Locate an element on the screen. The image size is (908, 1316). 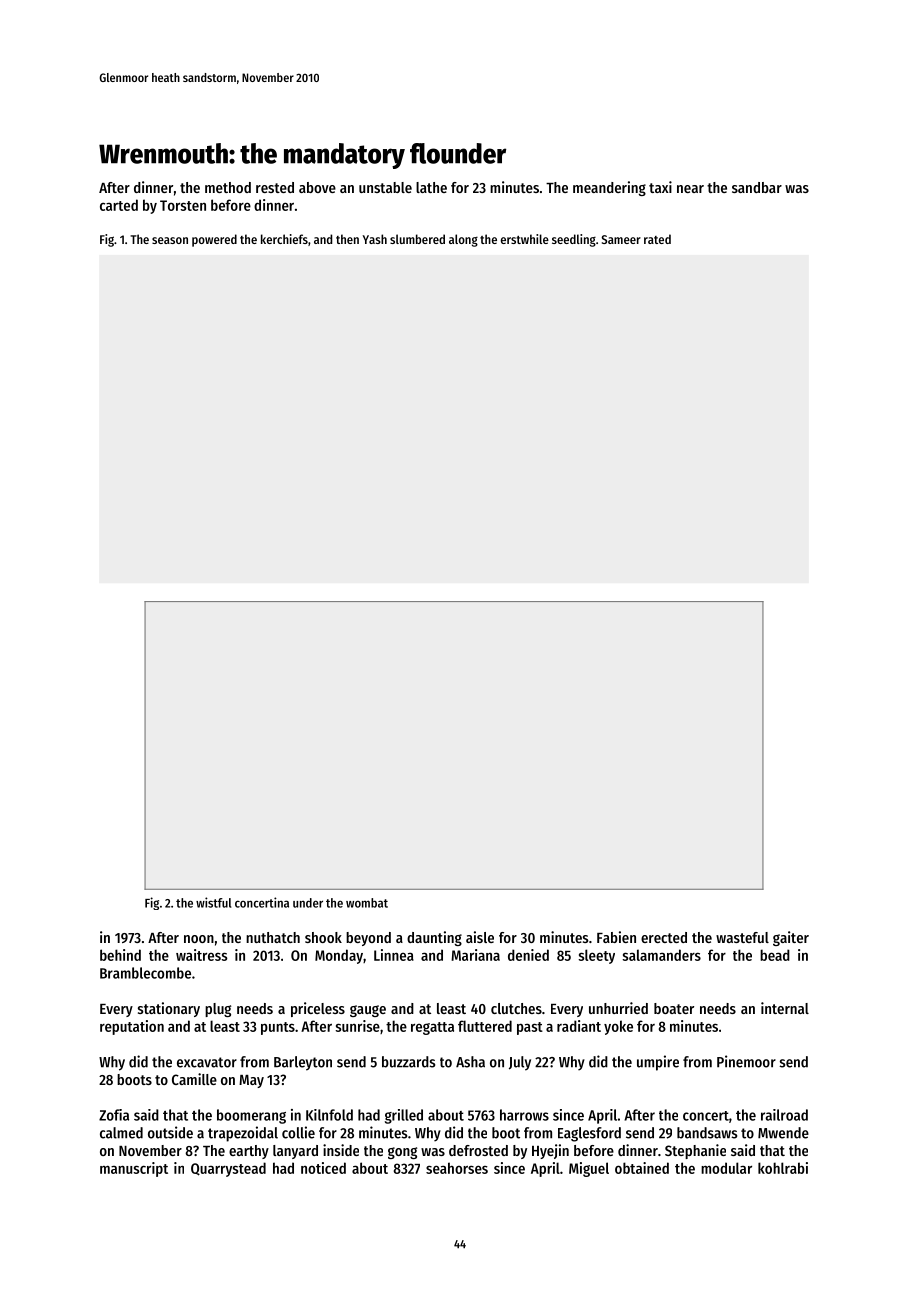
seedling is located at coordinates (574, 240).
